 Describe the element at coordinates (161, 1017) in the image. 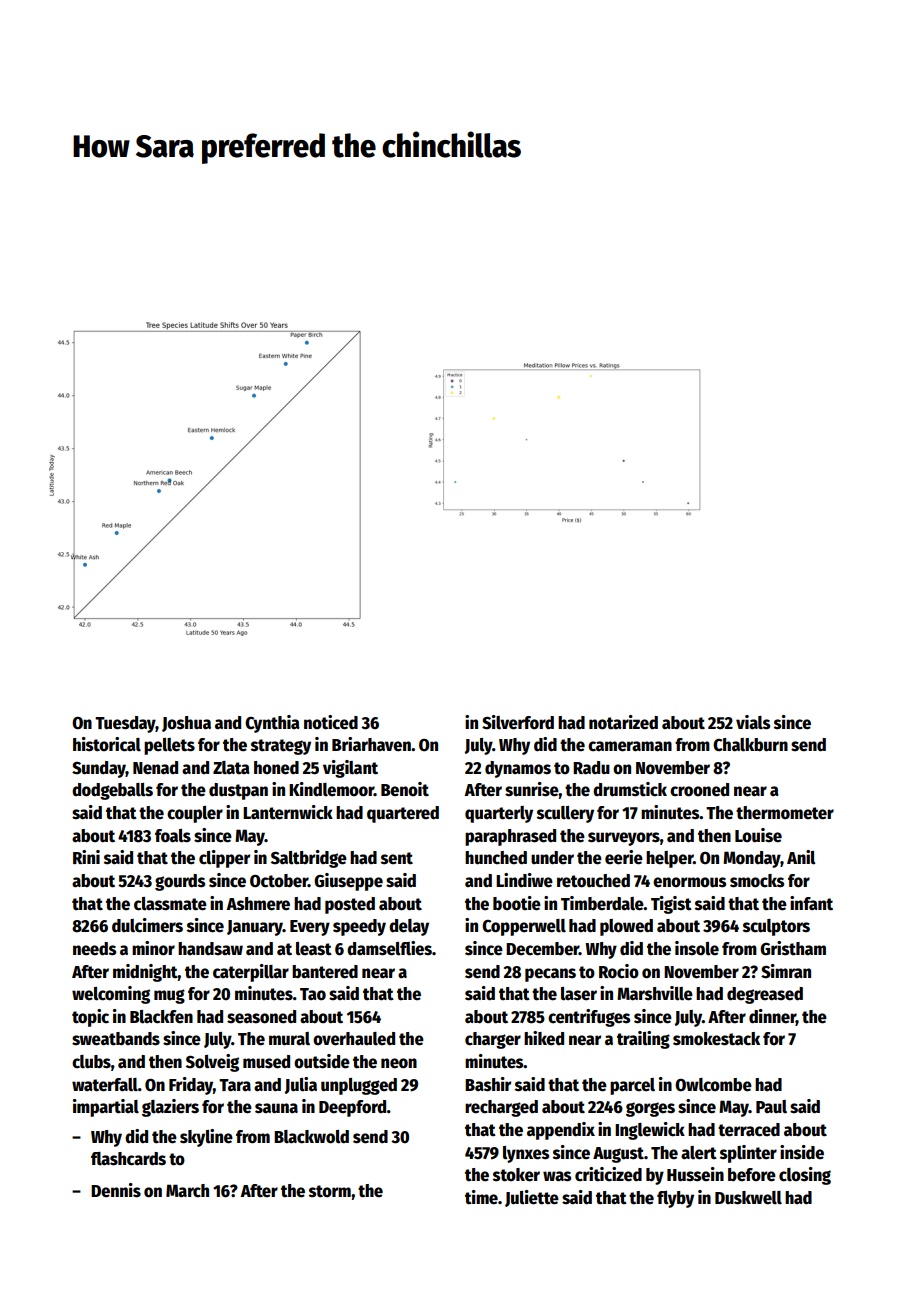

I see `Blackfen` at that location.
